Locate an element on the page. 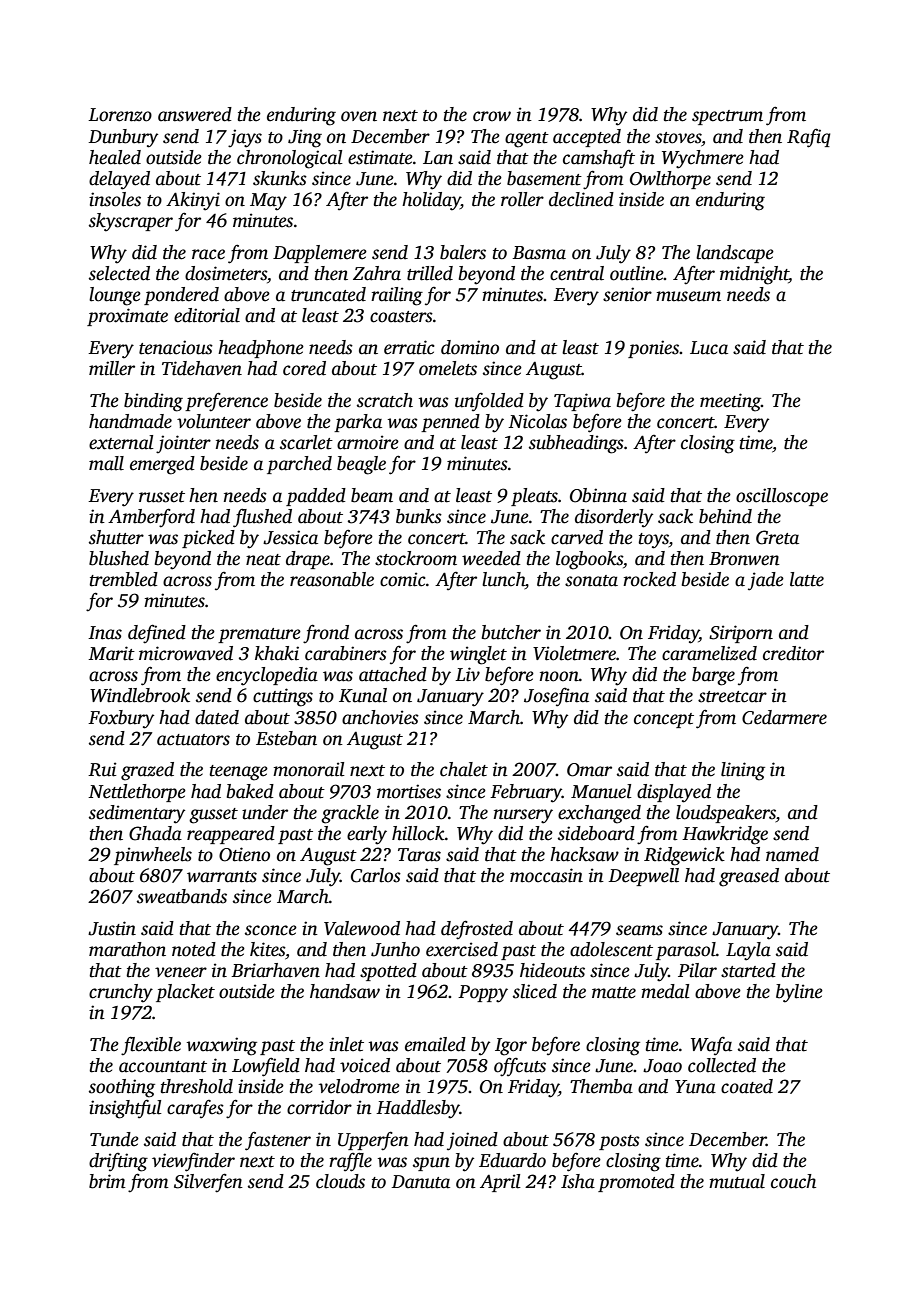  lining is located at coordinates (743, 771).
